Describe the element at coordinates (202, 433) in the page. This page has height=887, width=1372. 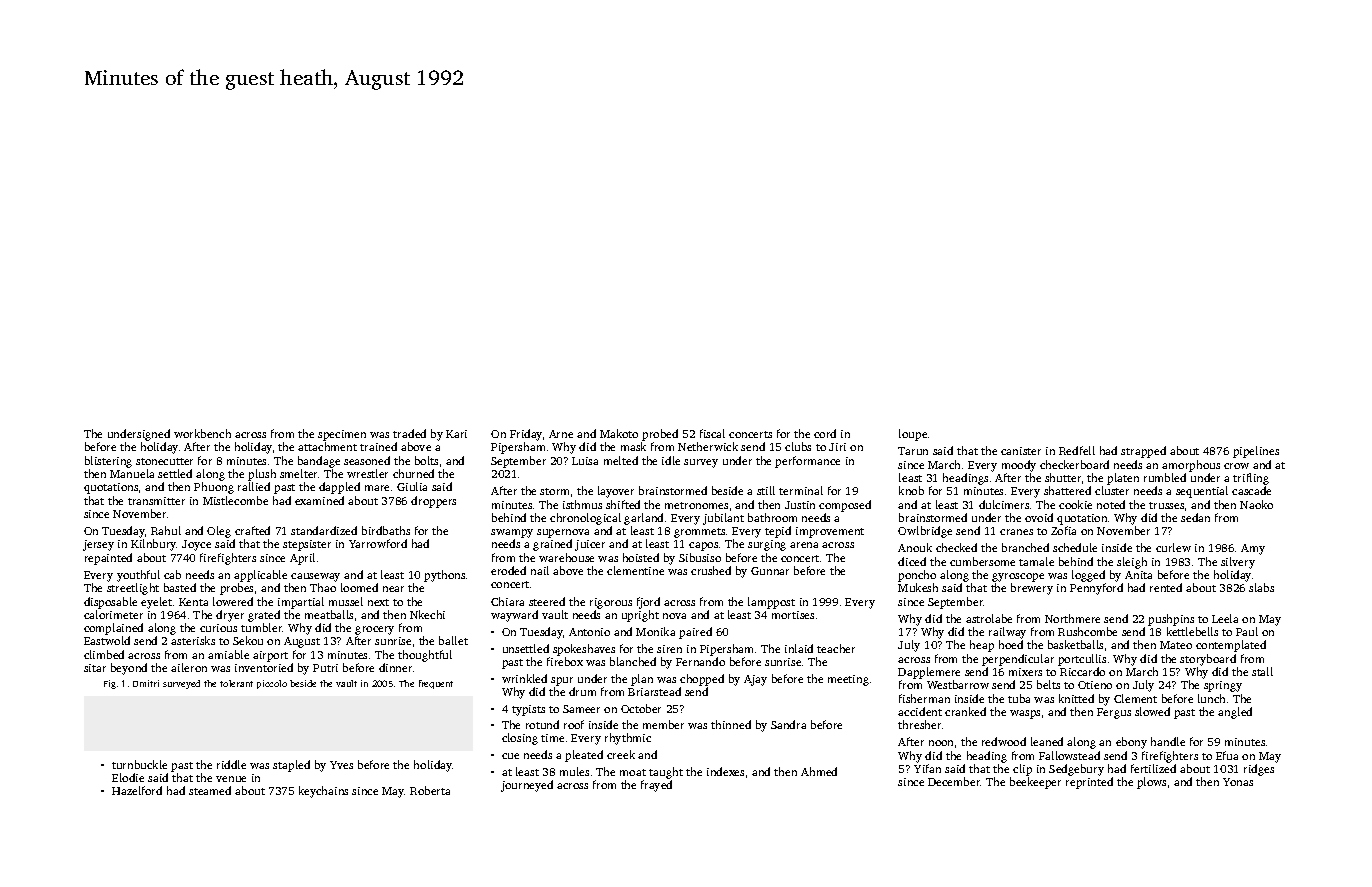
I see `workbench` at that location.
